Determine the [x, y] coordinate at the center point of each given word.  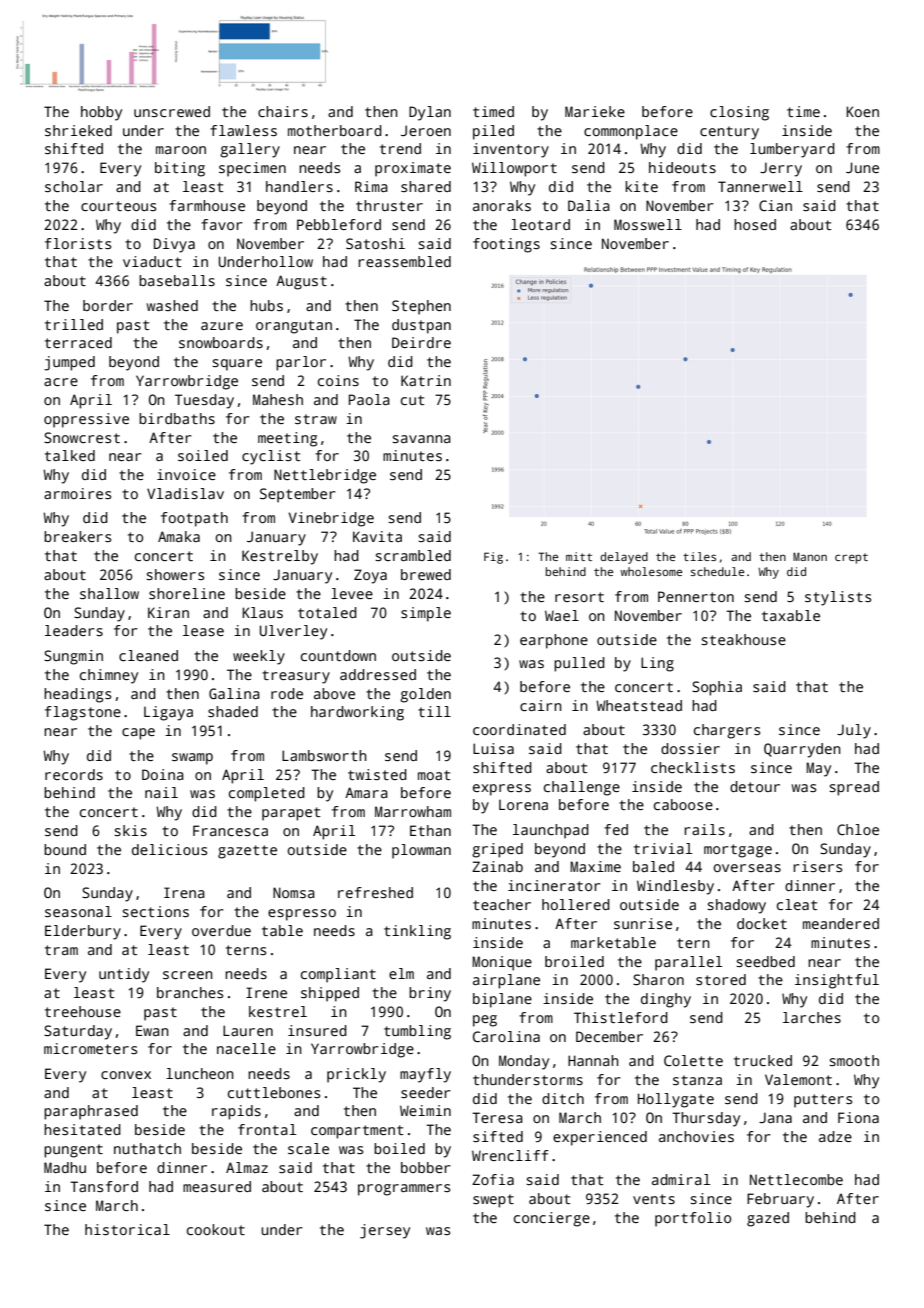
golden [425, 695]
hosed [755, 224]
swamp [192, 759]
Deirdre [421, 342]
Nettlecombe [796, 1179]
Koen [862, 111]
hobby [101, 113]
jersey [385, 1231]
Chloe [858, 829]
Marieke [595, 111]
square [237, 365]
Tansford [104, 1186]
